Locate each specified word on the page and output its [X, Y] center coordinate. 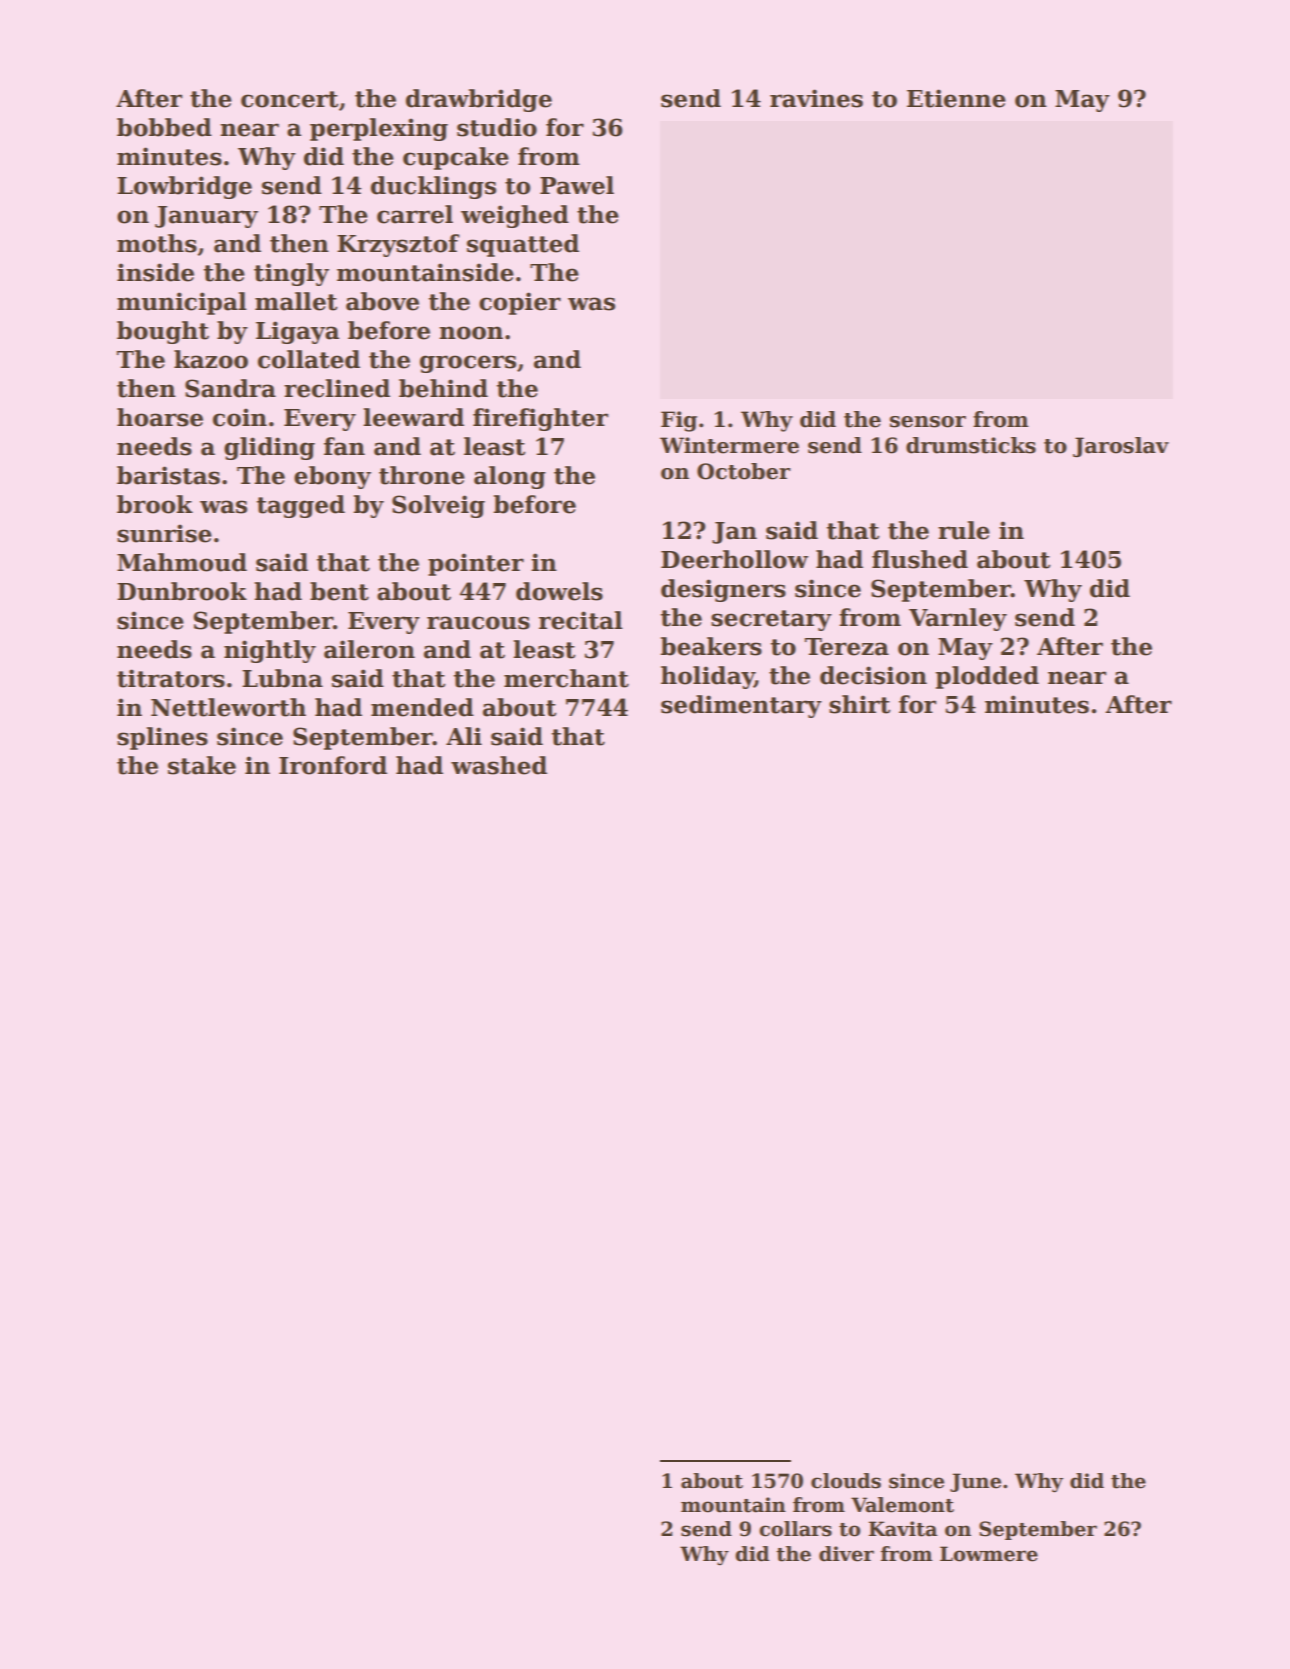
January [206, 217]
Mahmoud [182, 562]
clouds [846, 1481]
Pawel [577, 185]
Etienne [956, 98]
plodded [987, 677]
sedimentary [741, 706]
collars [795, 1529]
